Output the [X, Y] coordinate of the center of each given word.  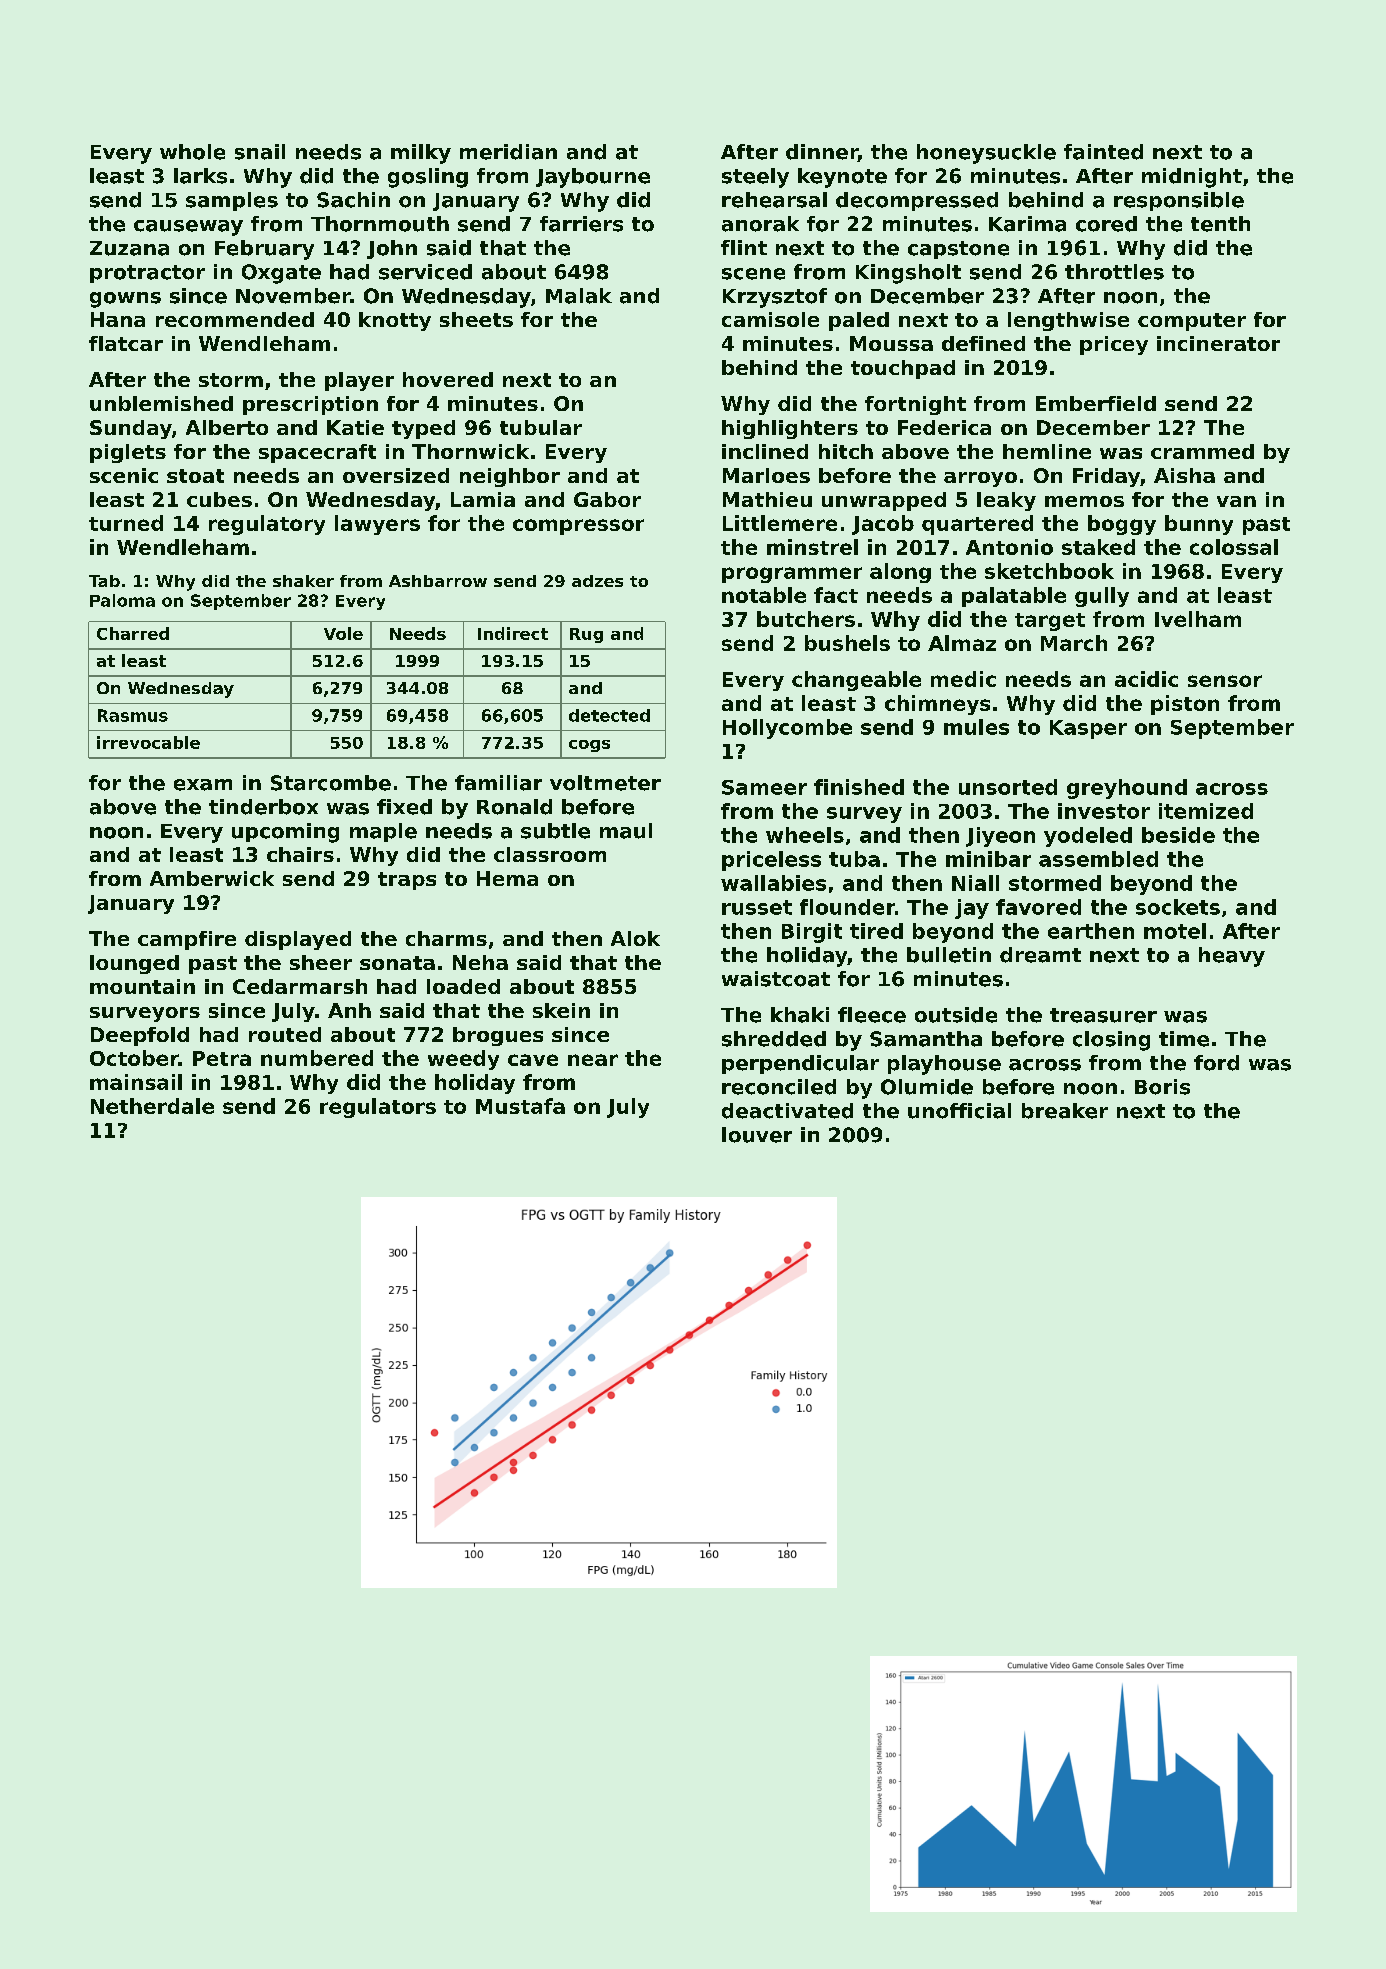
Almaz [962, 643]
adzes [597, 581]
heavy [1232, 957]
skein [561, 1010]
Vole [343, 633]
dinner [822, 153]
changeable [856, 681]
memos [1084, 501]
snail [260, 152]
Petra [222, 1058]
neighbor [510, 477]
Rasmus [133, 715]
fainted [1103, 152]
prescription [310, 405]
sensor [1225, 681]
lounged [134, 964]
